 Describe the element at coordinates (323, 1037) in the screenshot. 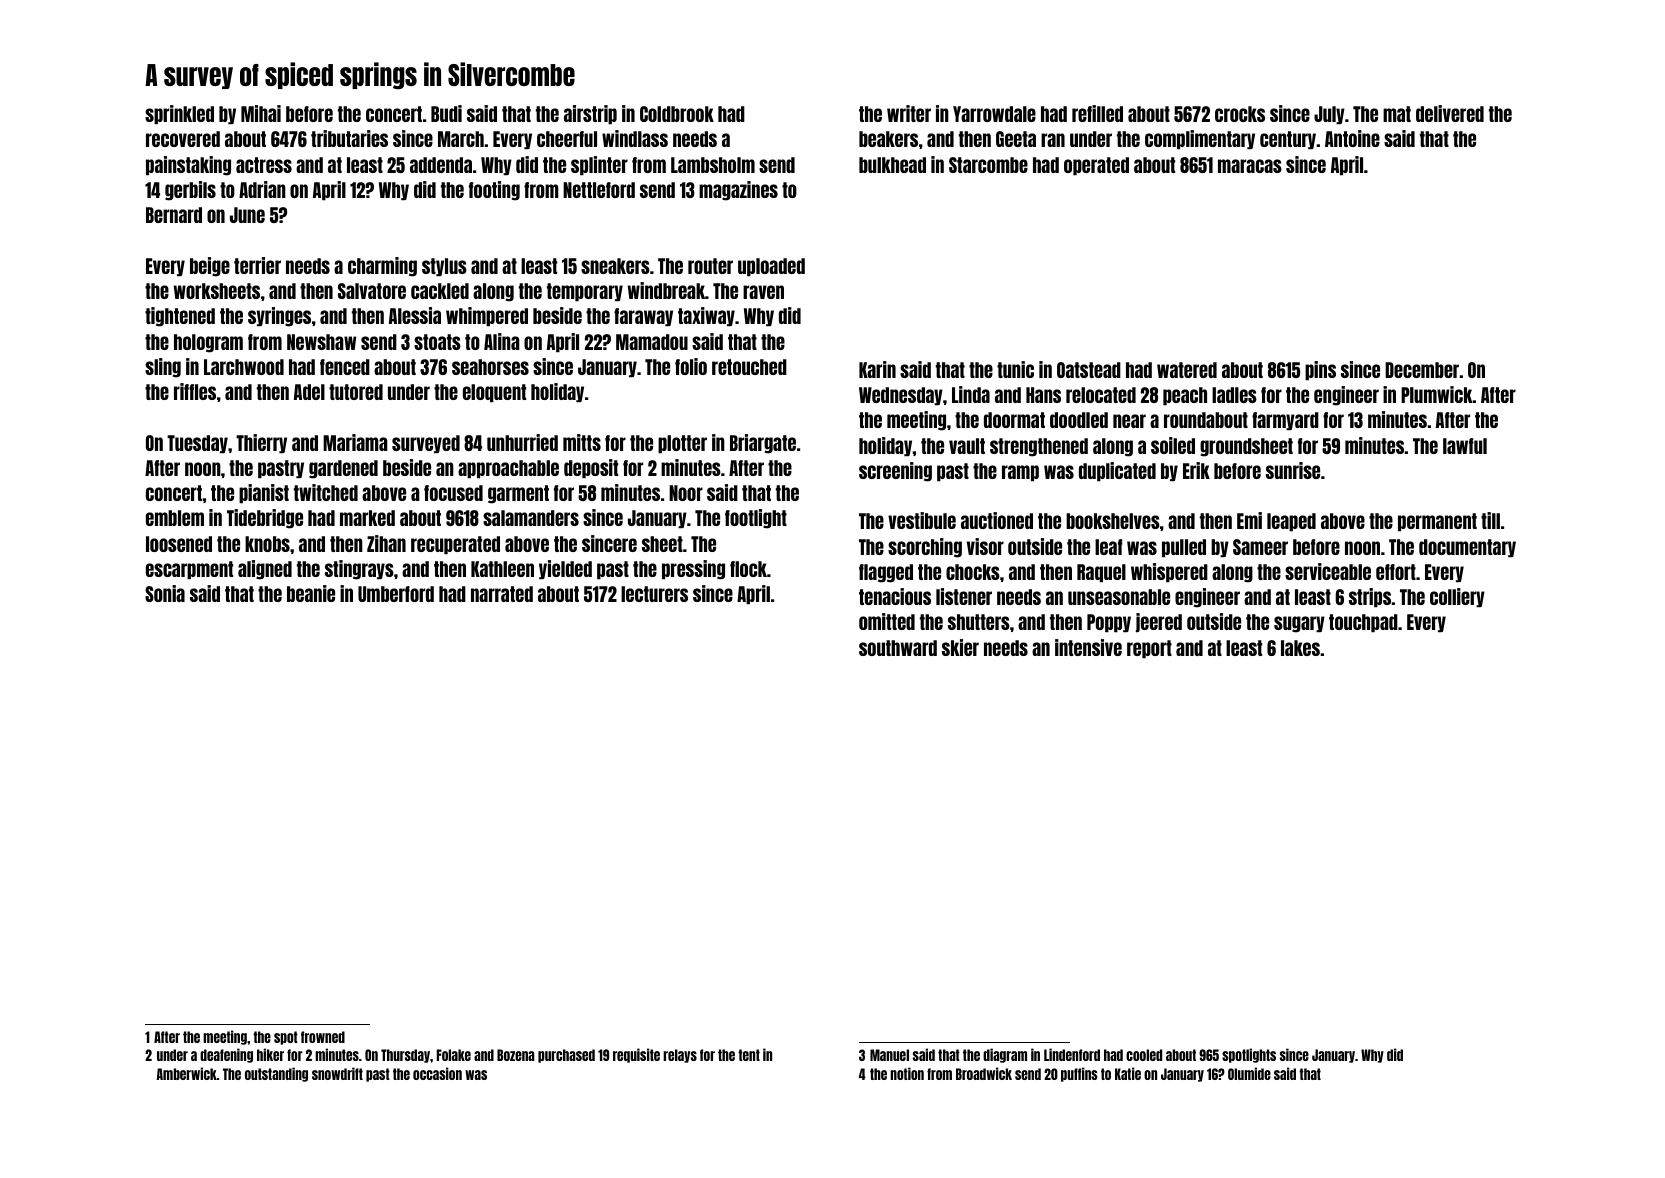

I see `frowned` at that location.
